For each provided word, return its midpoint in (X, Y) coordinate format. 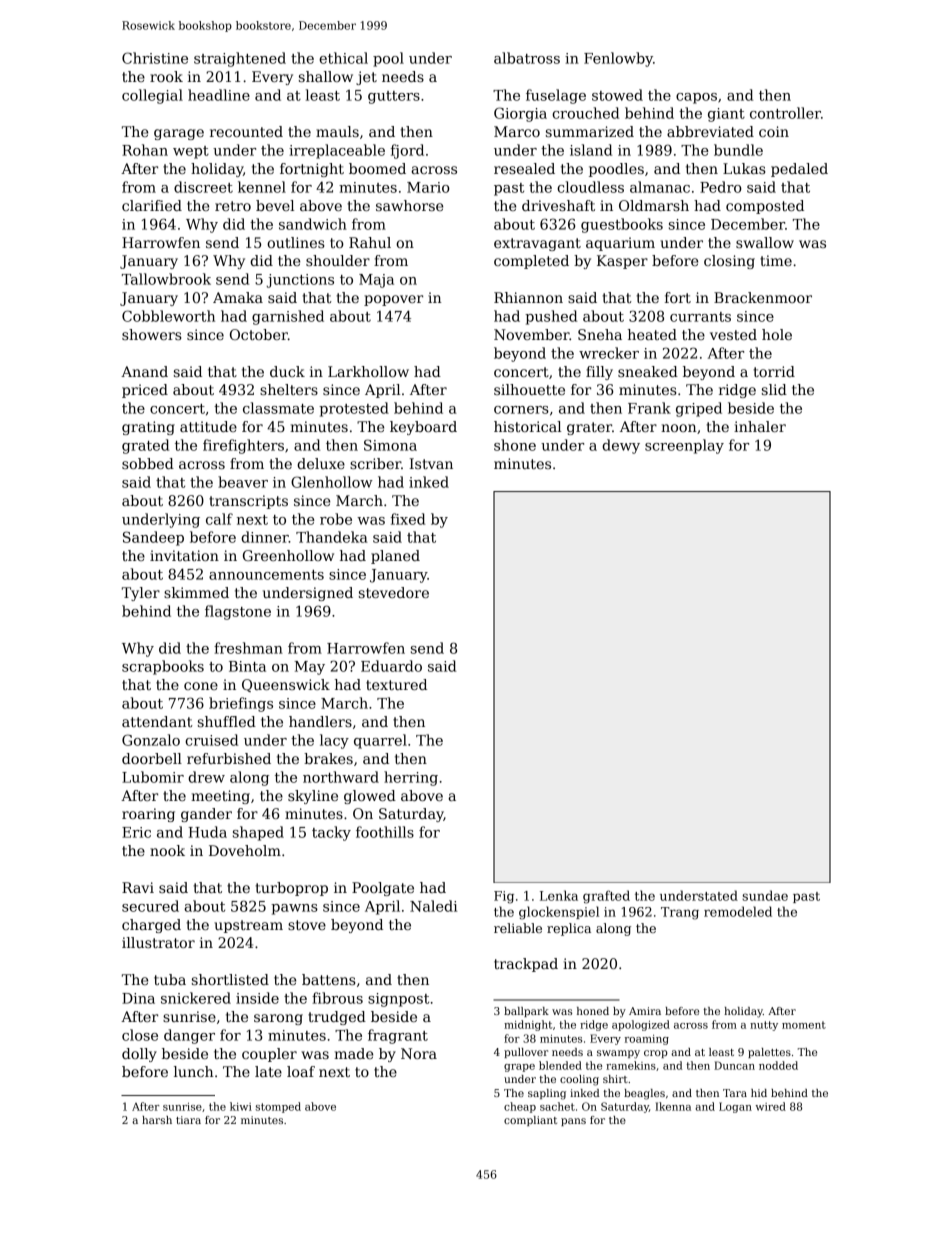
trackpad (526, 965)
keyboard (423, 428)
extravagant (537, 244)
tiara (188, 1120)
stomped (278, 1107)
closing (729, 262)
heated (652, 334)
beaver (243, 482)
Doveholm (245, 850)
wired (770, 1106)
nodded (778, 1065)
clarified (152, 205)
